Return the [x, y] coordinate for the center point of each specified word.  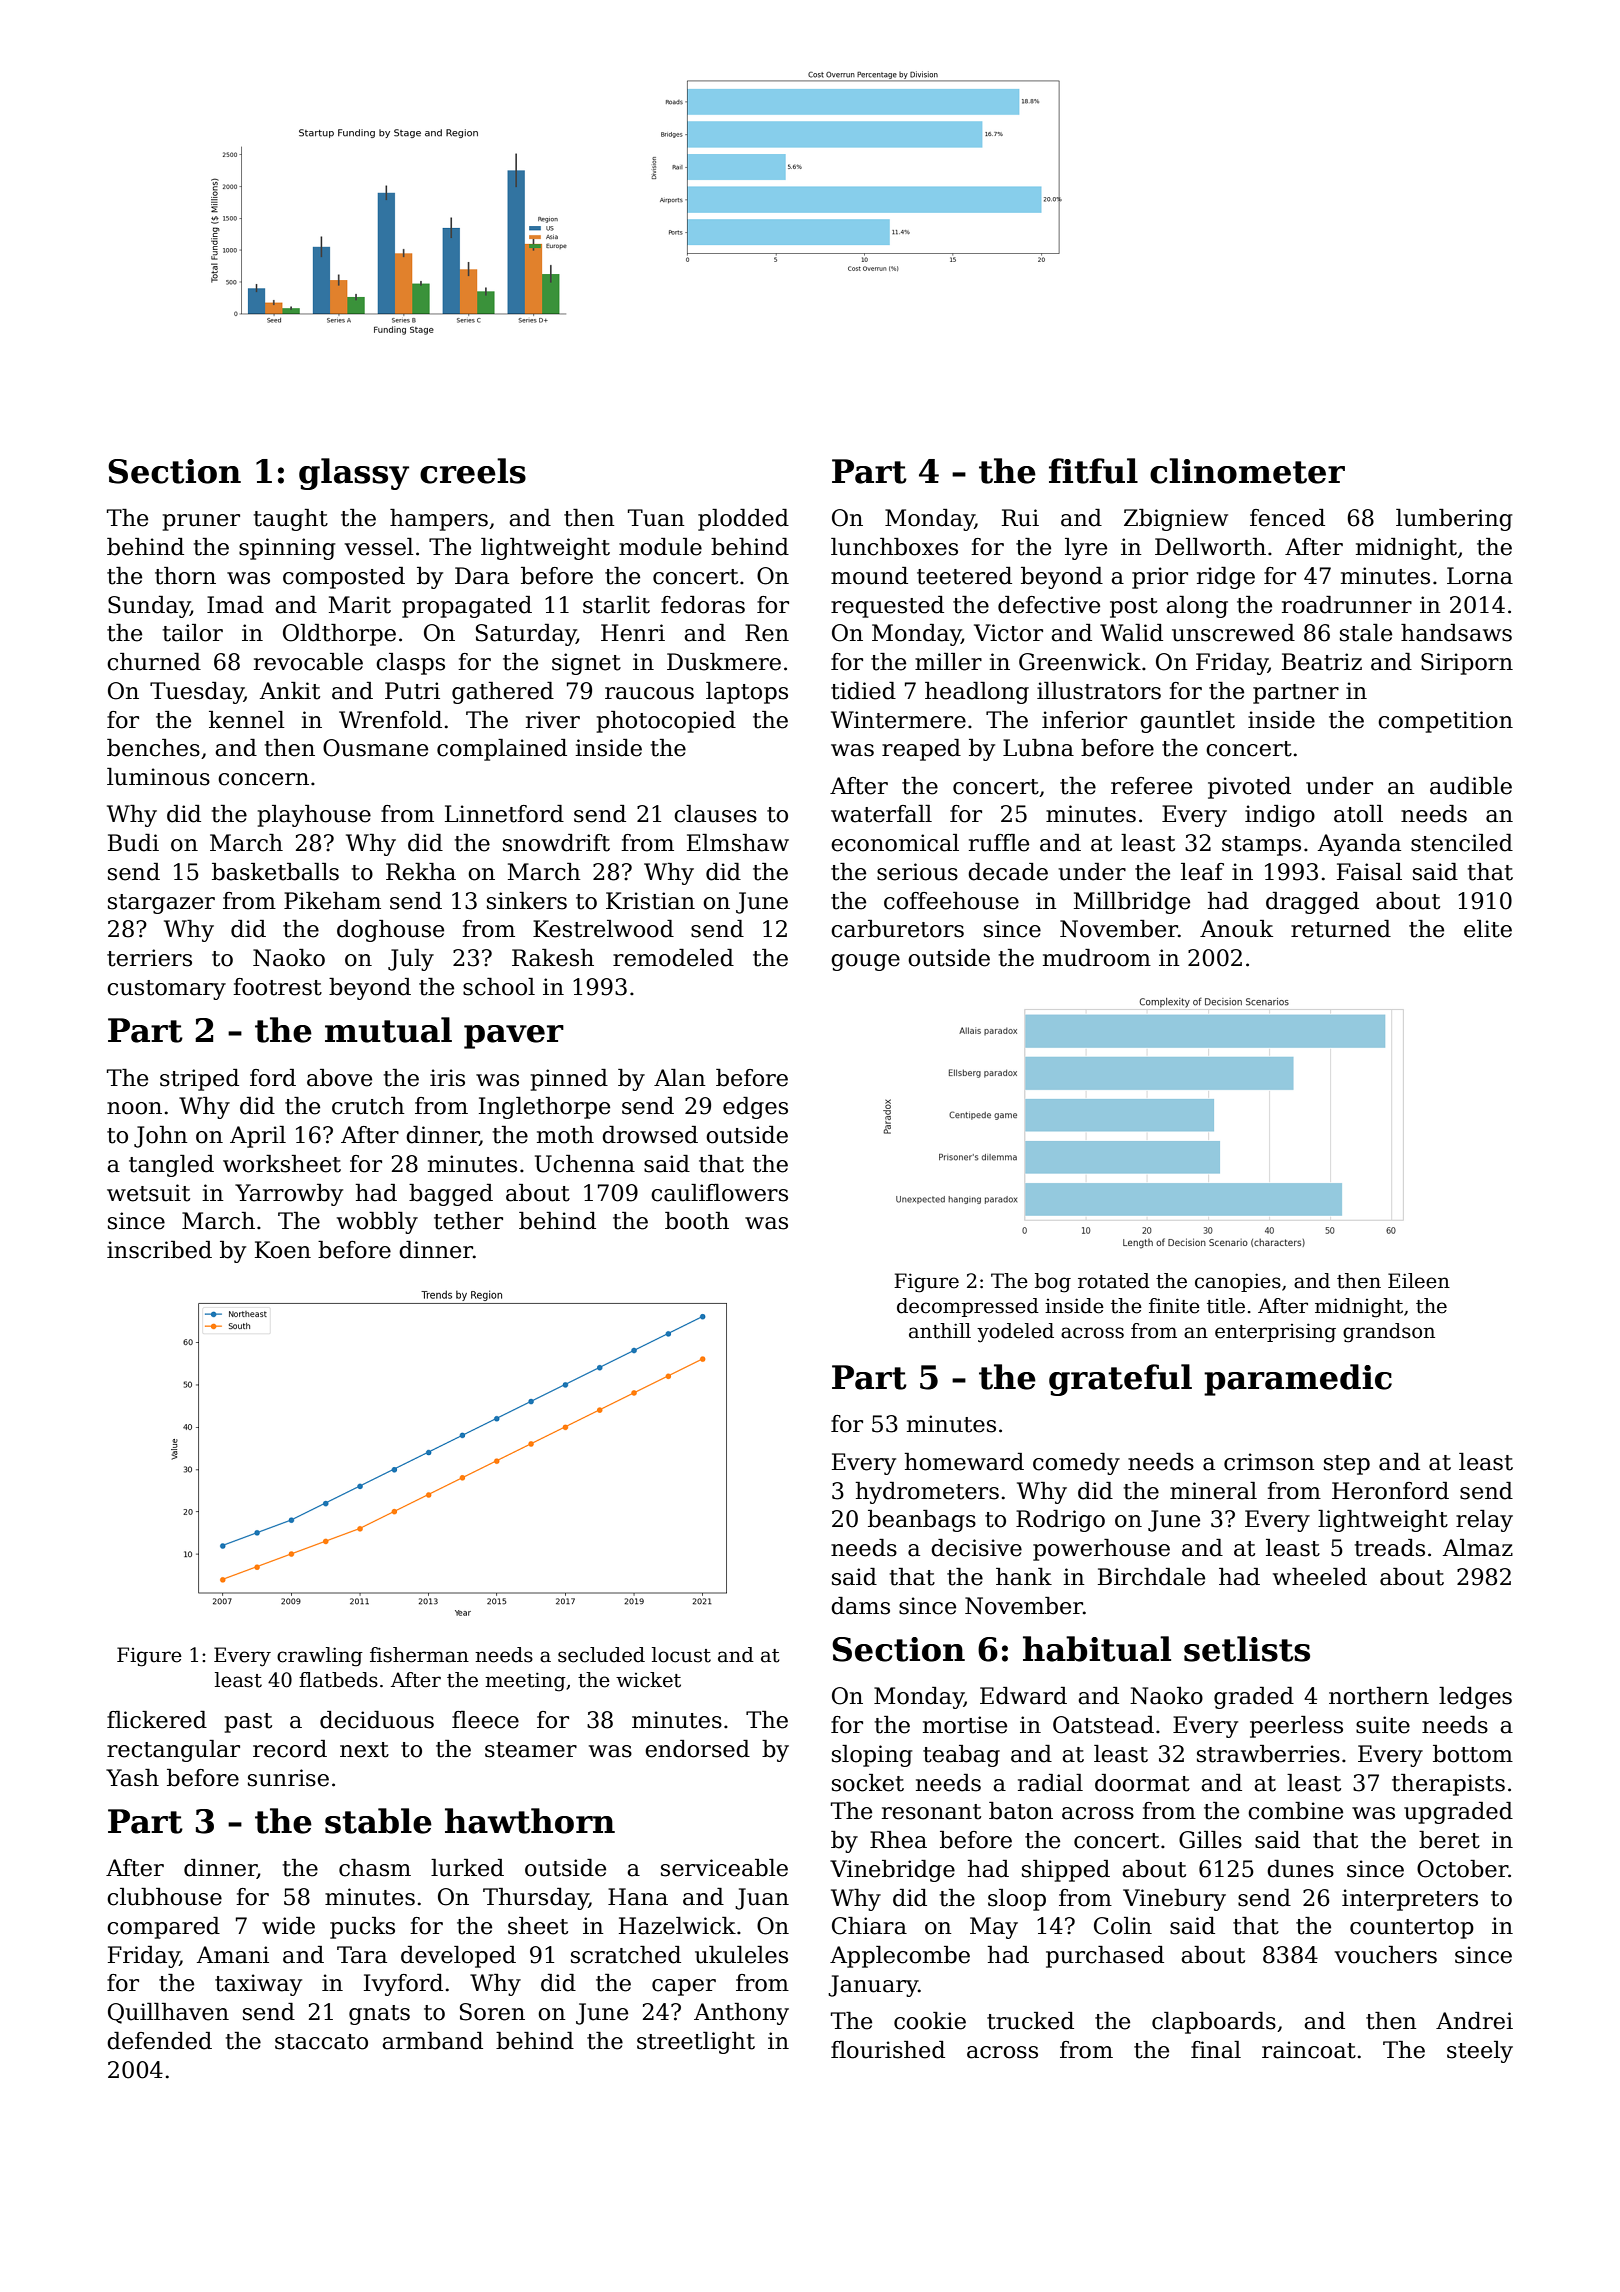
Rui [1020, 518]
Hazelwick [677, 1926]
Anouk [1236, 929]
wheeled [1320, 1577]
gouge [865, 962]
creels [473, 471]
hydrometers [927, 1493]
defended [159, 2041]
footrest [277, 987]
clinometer [1247, 471]
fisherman [419, 1655]
